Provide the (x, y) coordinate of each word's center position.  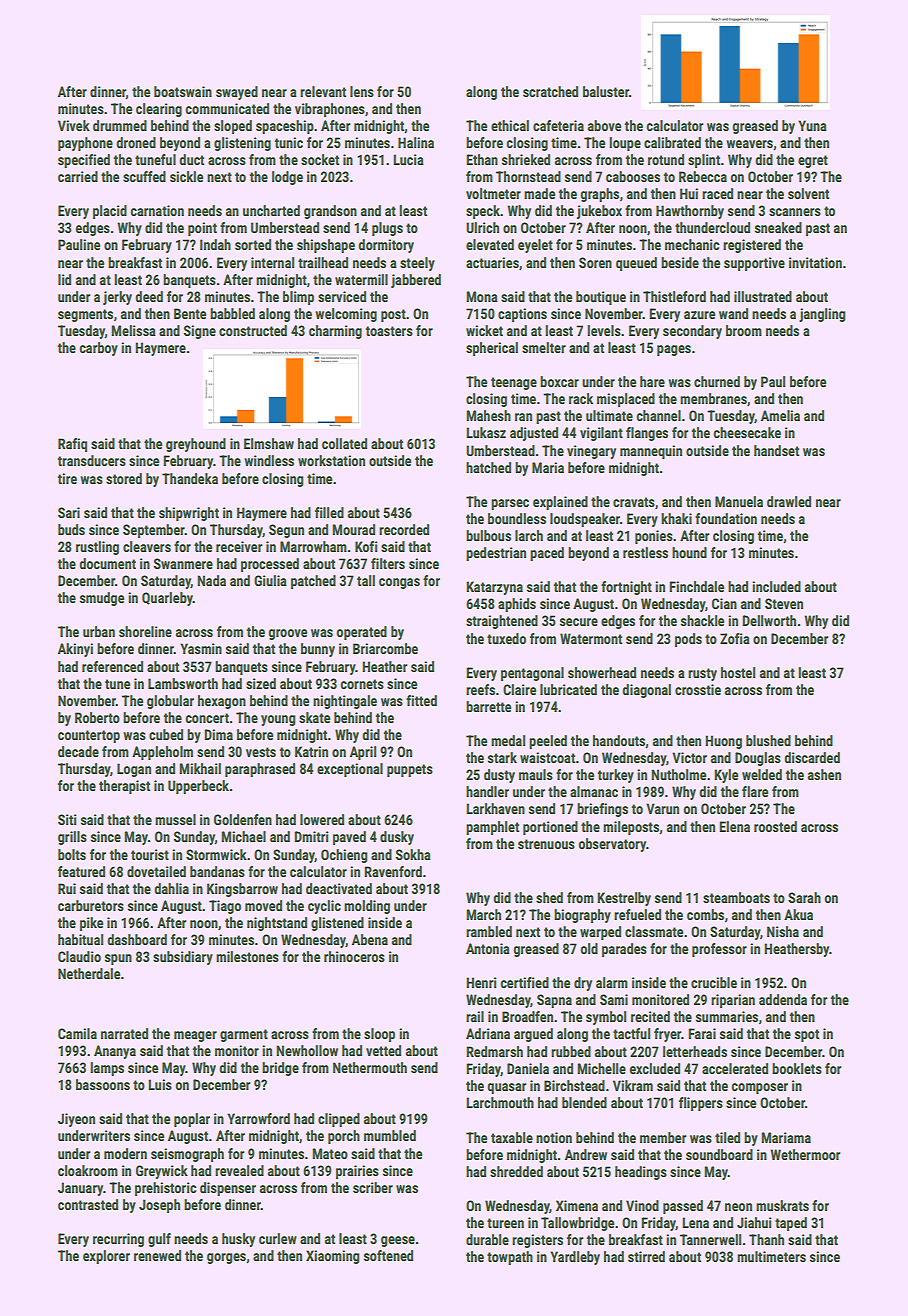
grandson (330, 212)
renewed (157, 1255)
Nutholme (678, 774)
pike (91, 924)
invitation (815, 262)
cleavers (147, 546)
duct (191, 159)
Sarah (804, 897)
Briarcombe (385, 648)
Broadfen (527, 1016)
